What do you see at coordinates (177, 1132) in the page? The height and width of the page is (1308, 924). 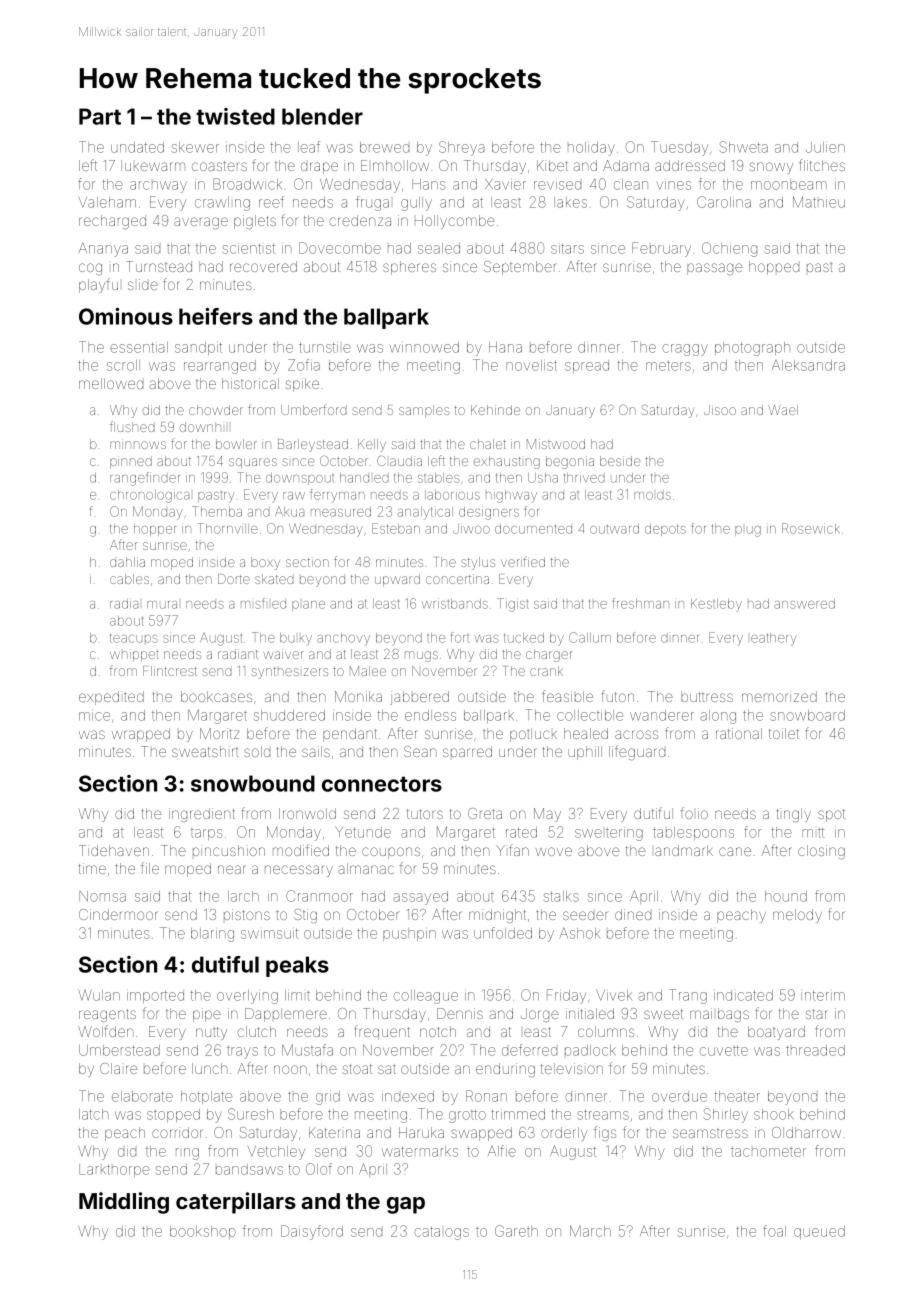 I see `corridor` at bounding box center [177, 1132].
